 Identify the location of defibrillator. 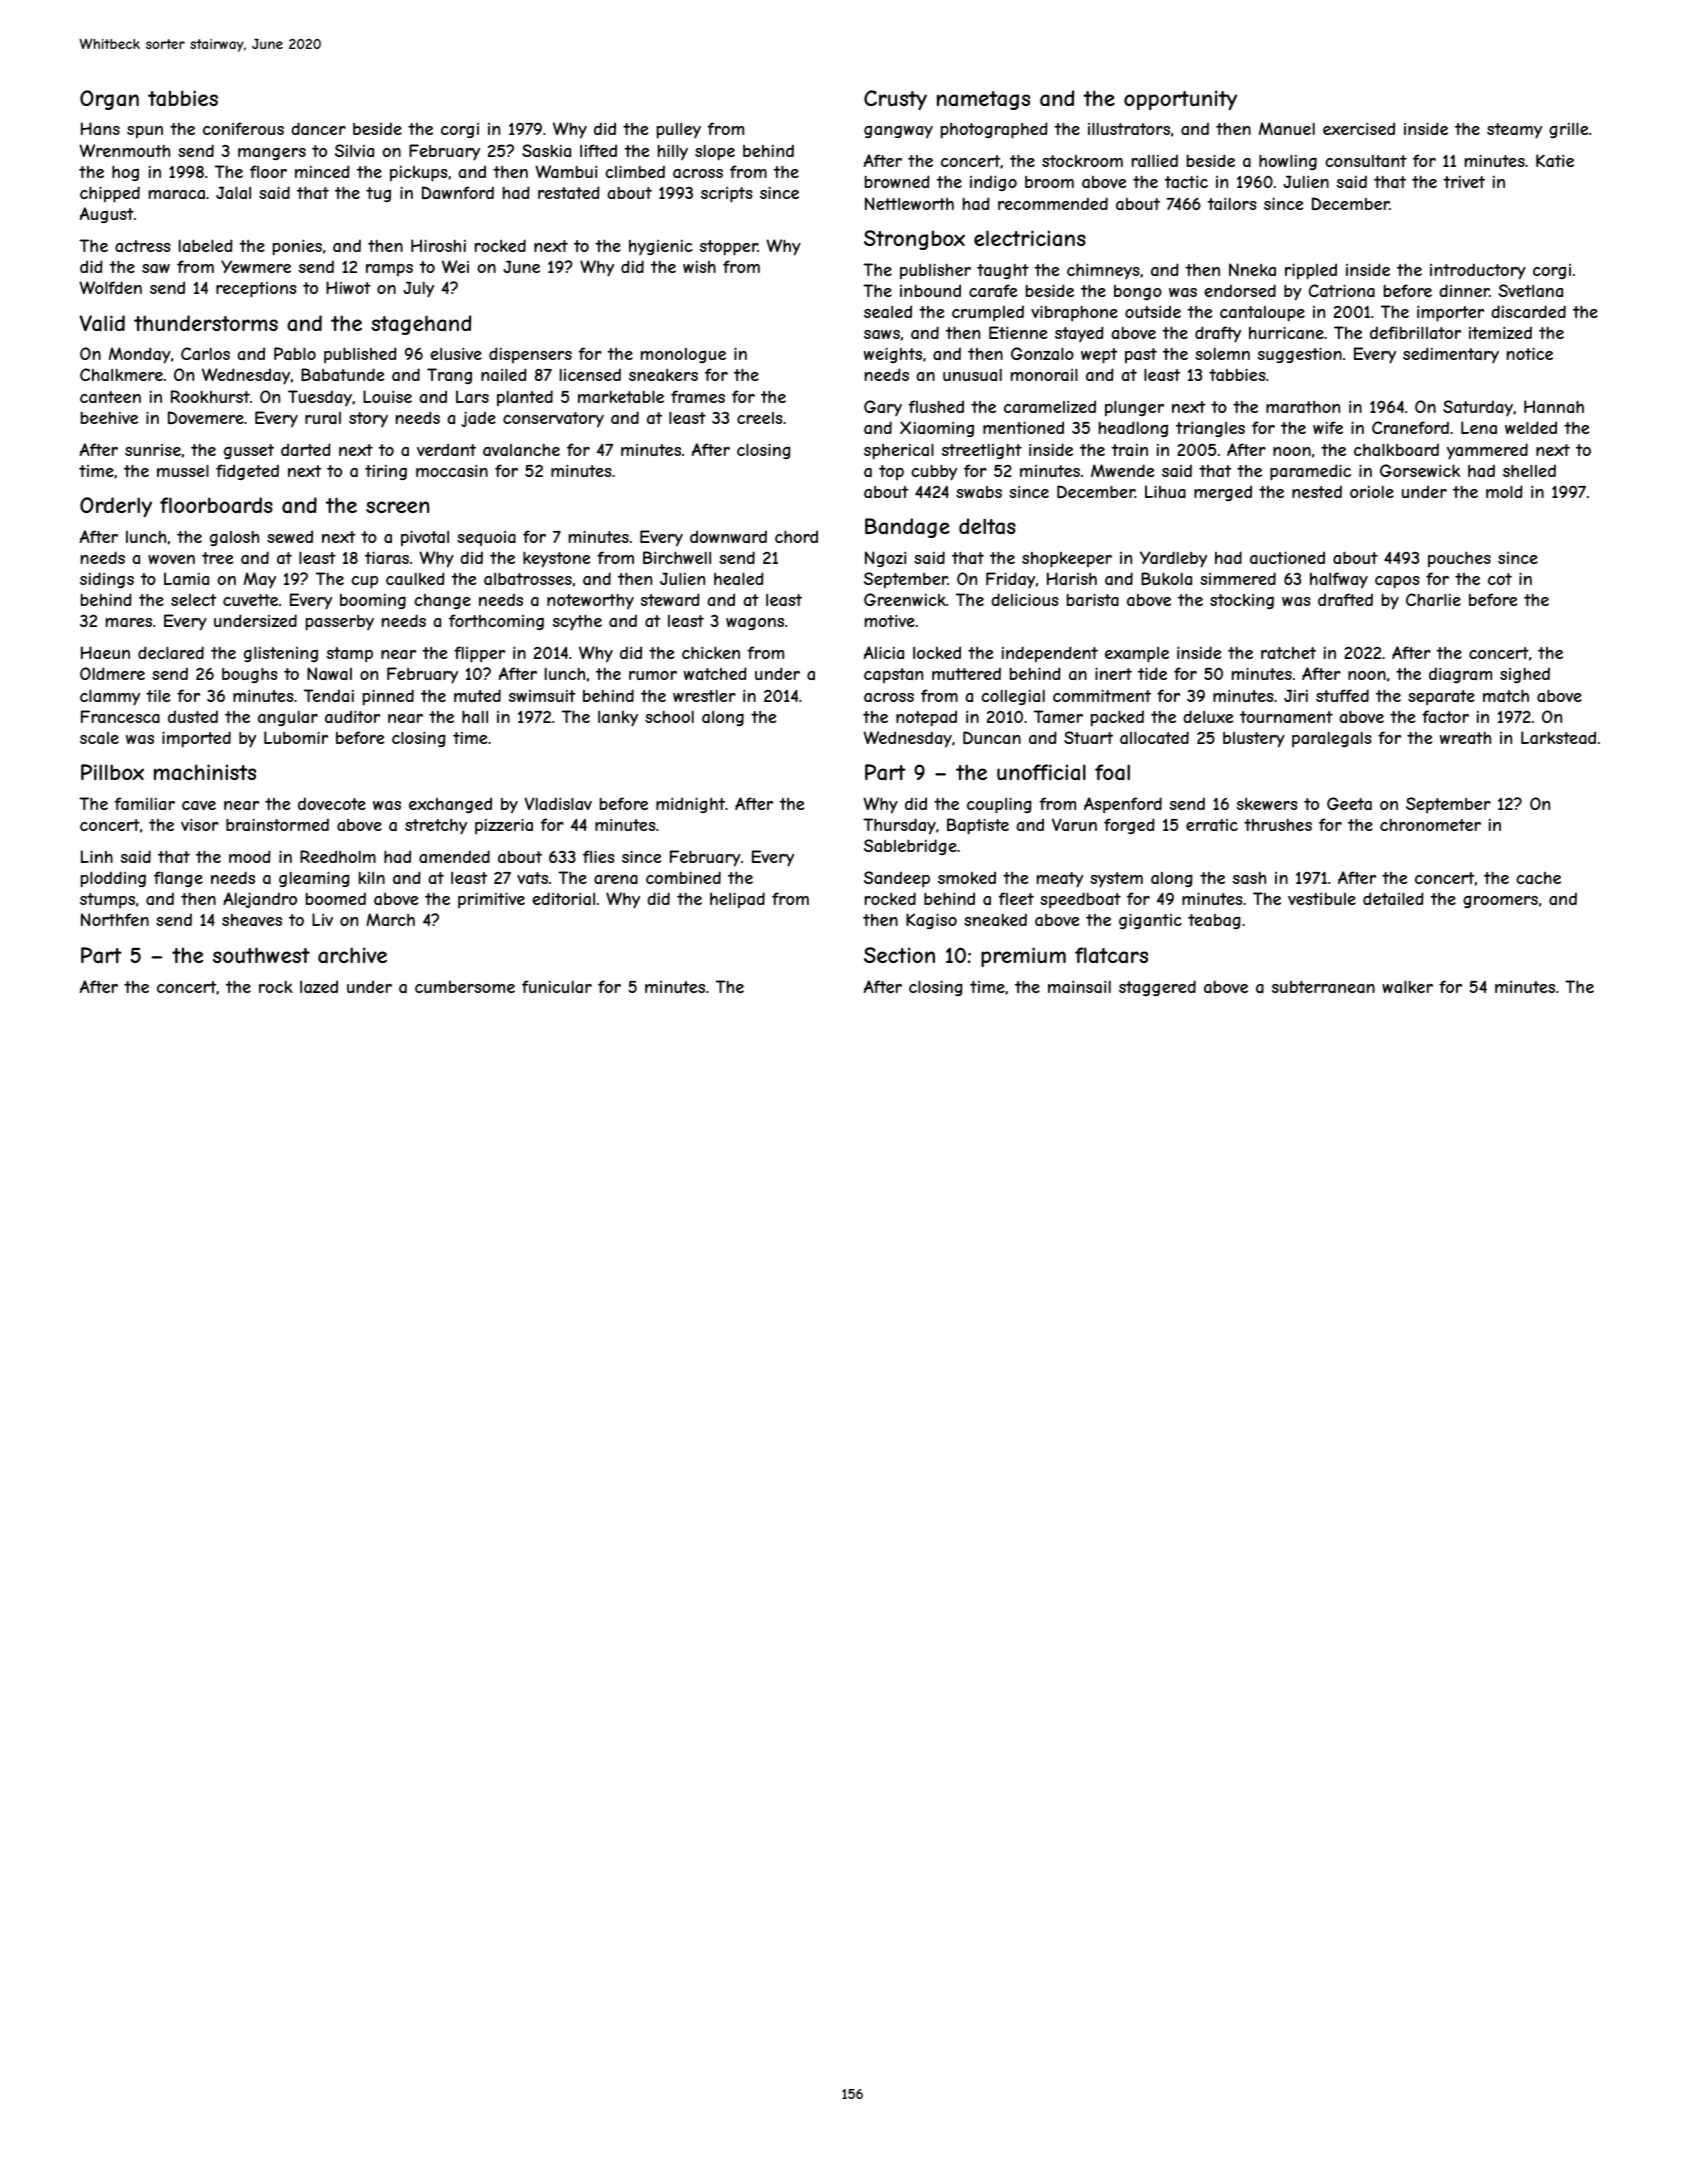
(1415, 332).
